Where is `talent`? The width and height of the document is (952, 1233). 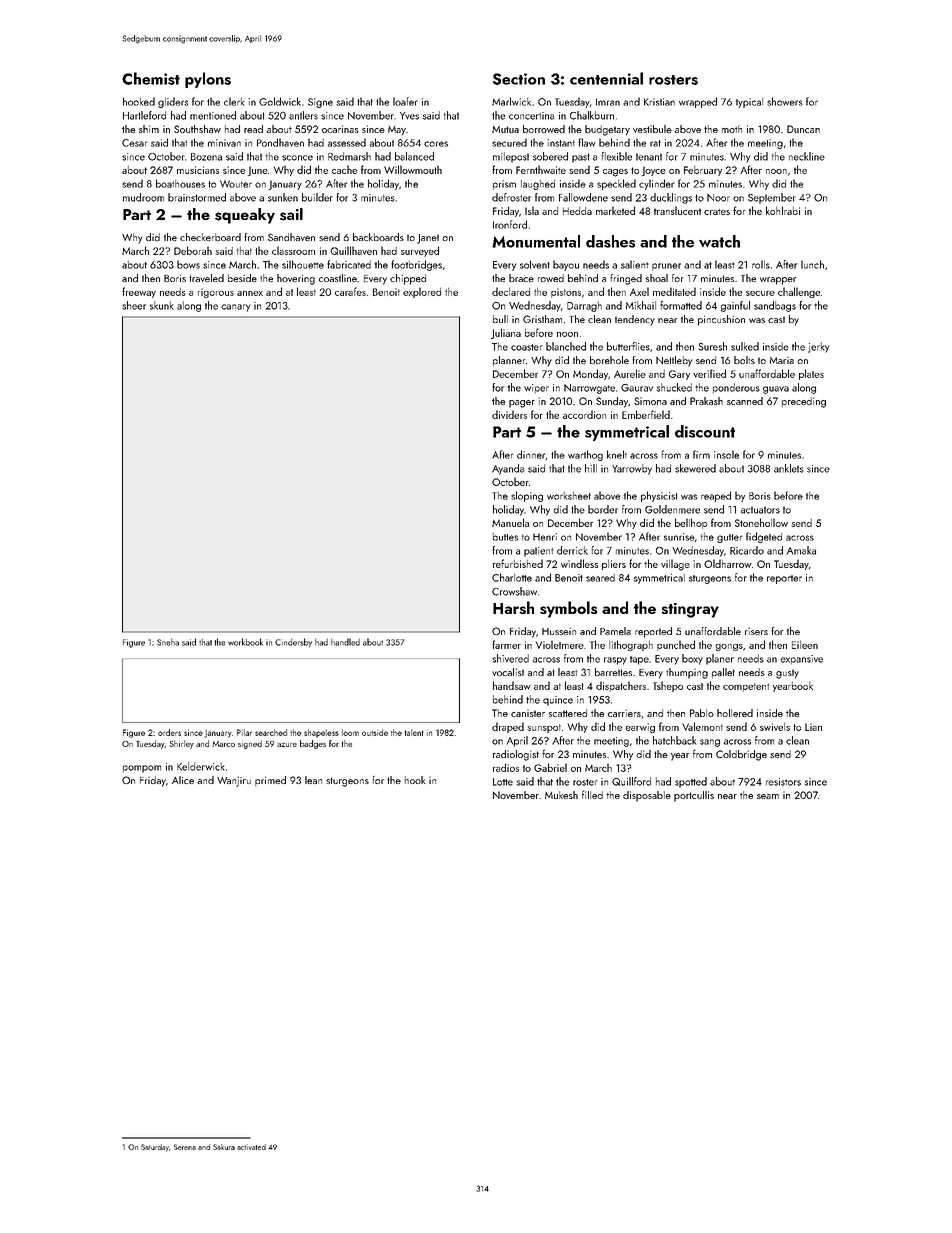 talent is located at coordinates (414, 732).
